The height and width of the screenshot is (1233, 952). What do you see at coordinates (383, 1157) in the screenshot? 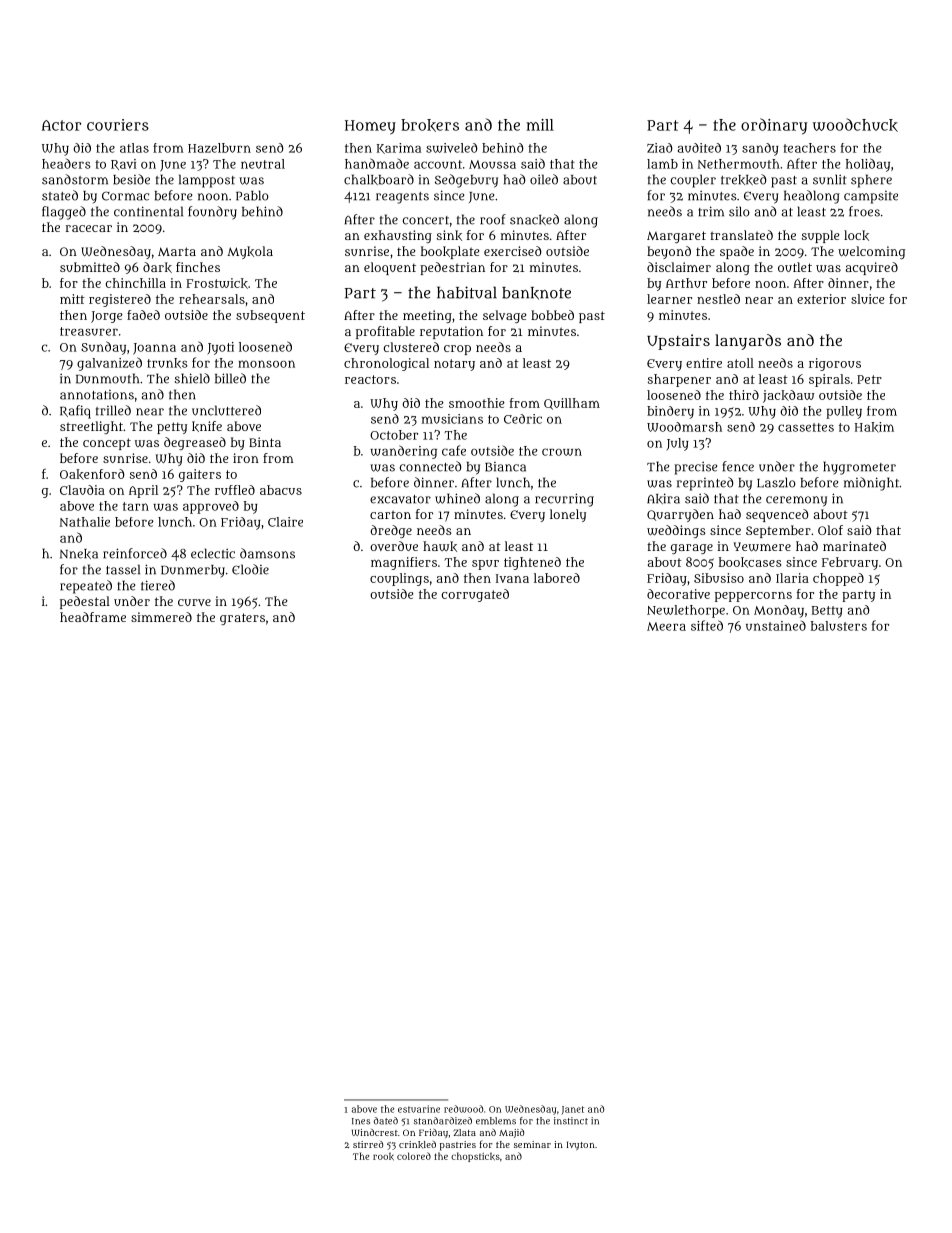
I see `rook` at bounding box center [383, 1157].
